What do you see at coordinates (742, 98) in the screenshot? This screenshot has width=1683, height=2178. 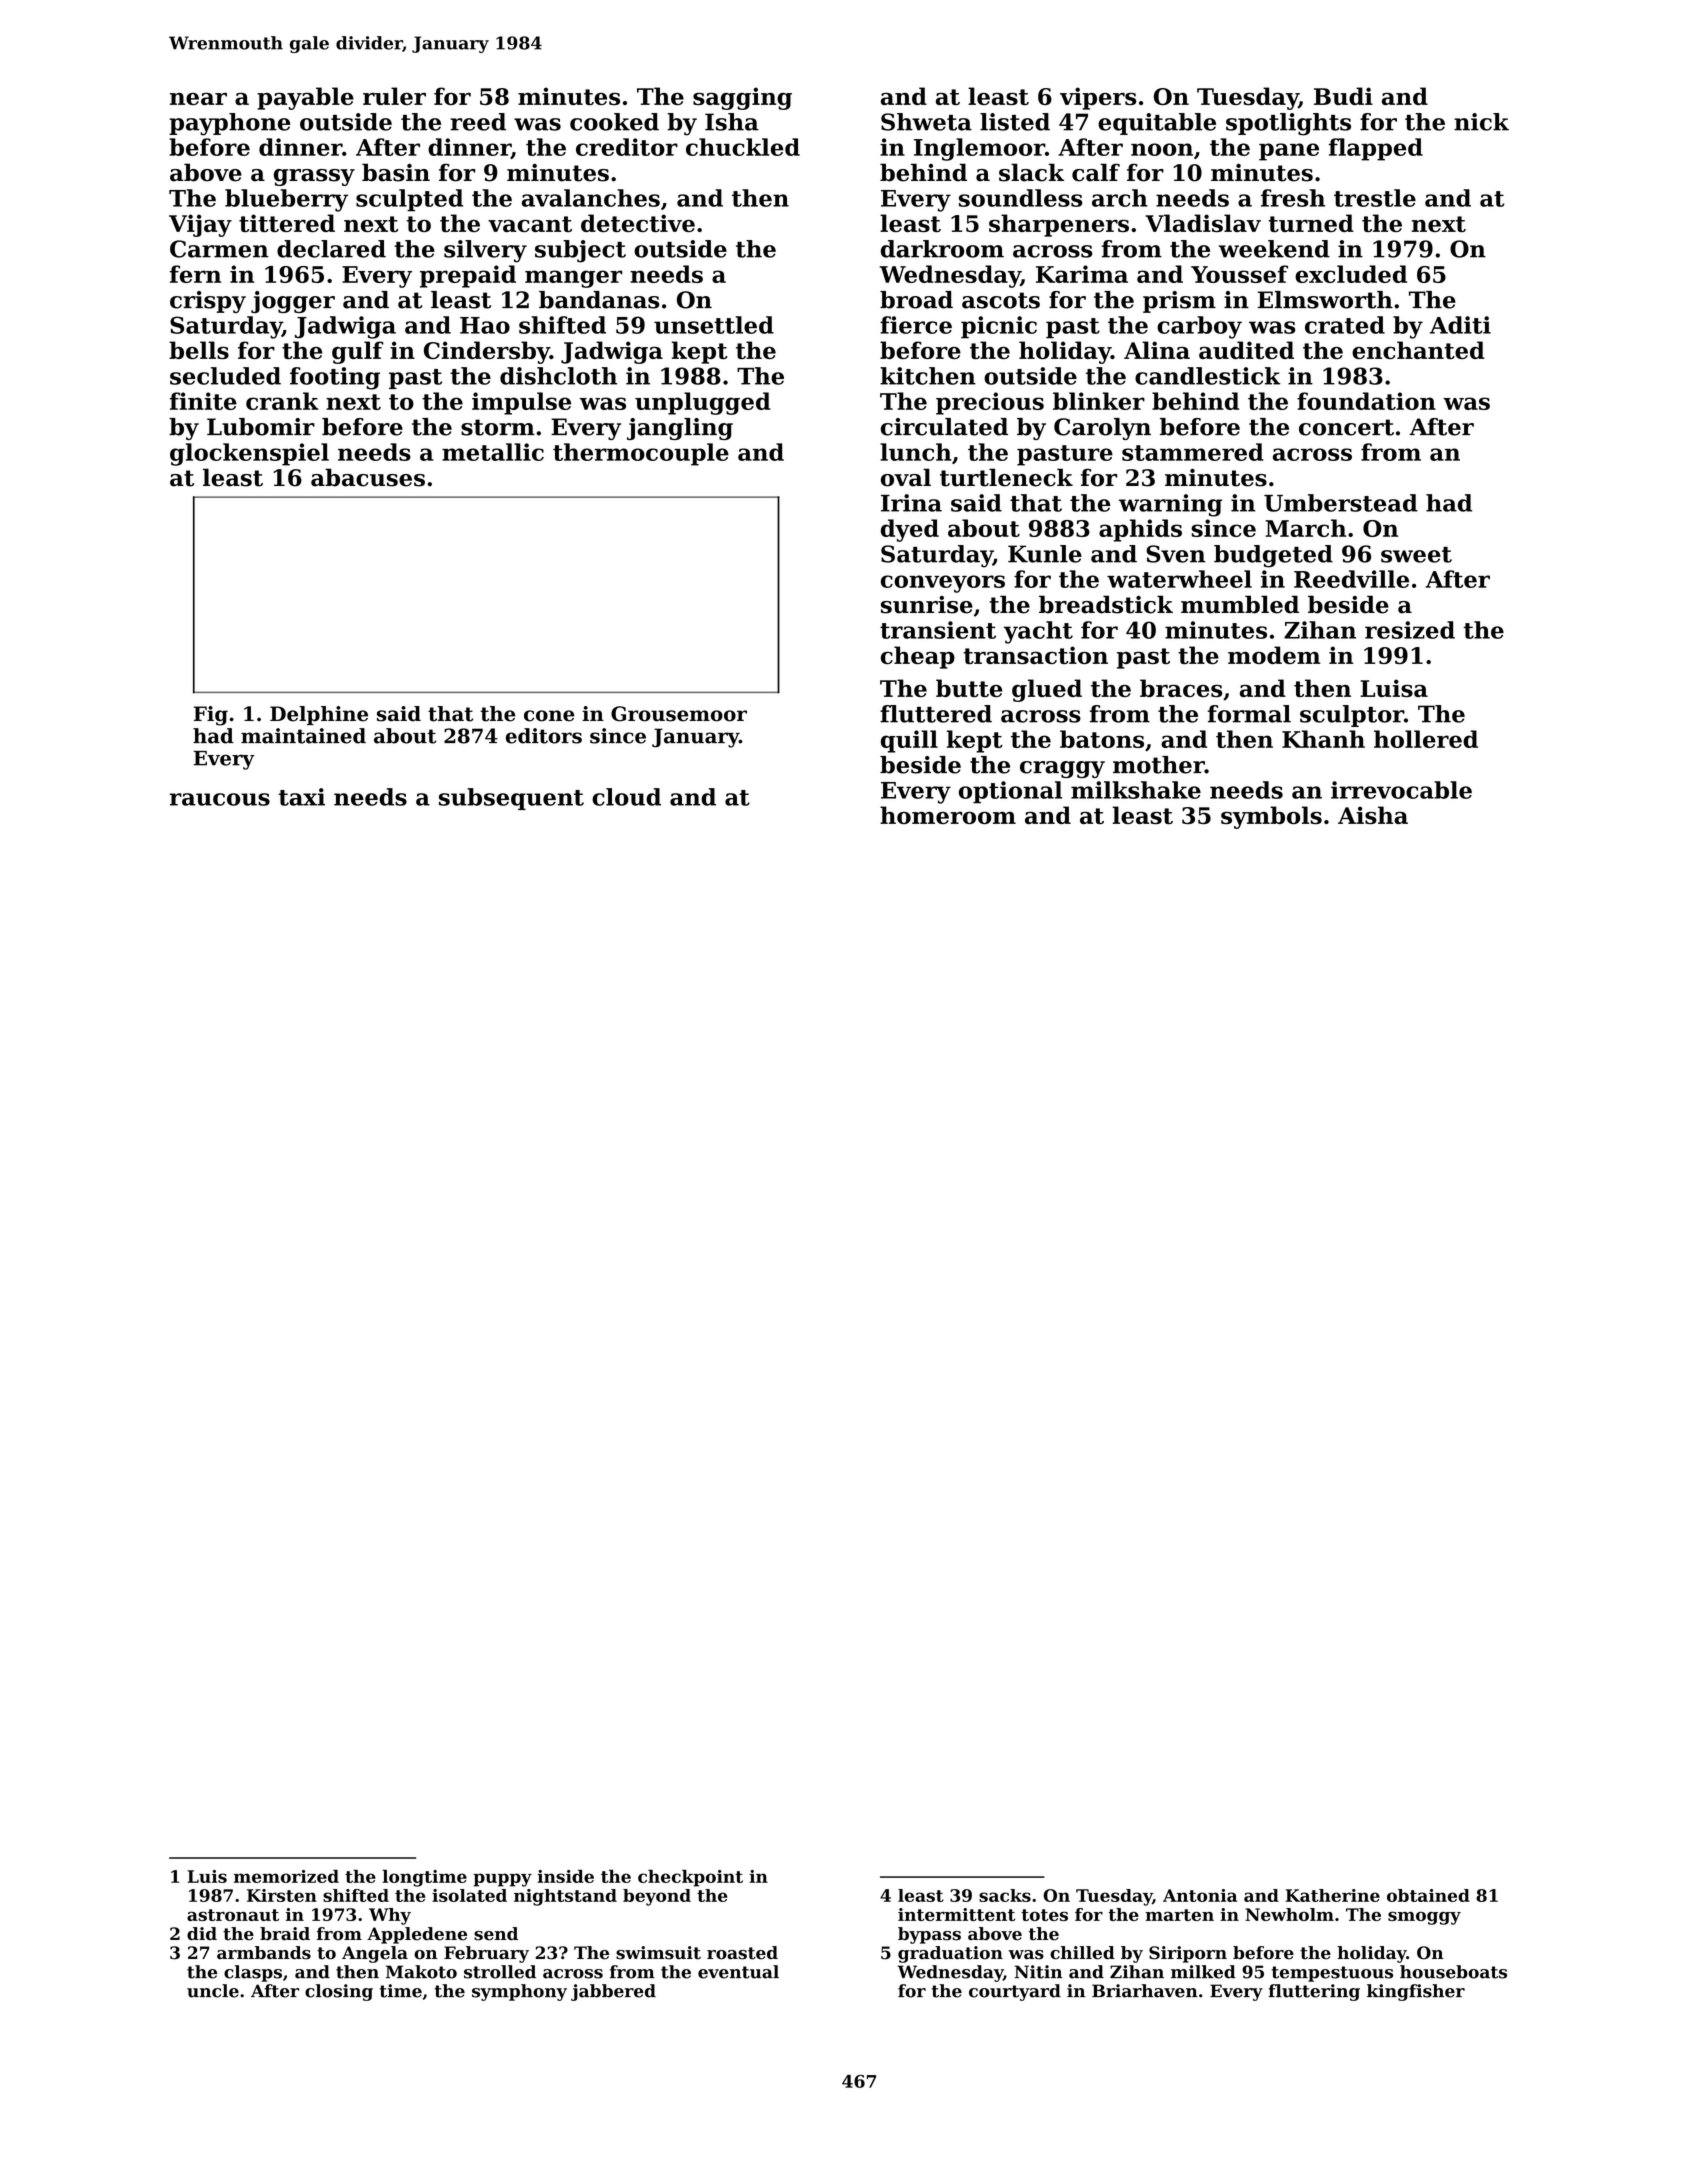 I see `sagging` at bounding box center [742, 98].
